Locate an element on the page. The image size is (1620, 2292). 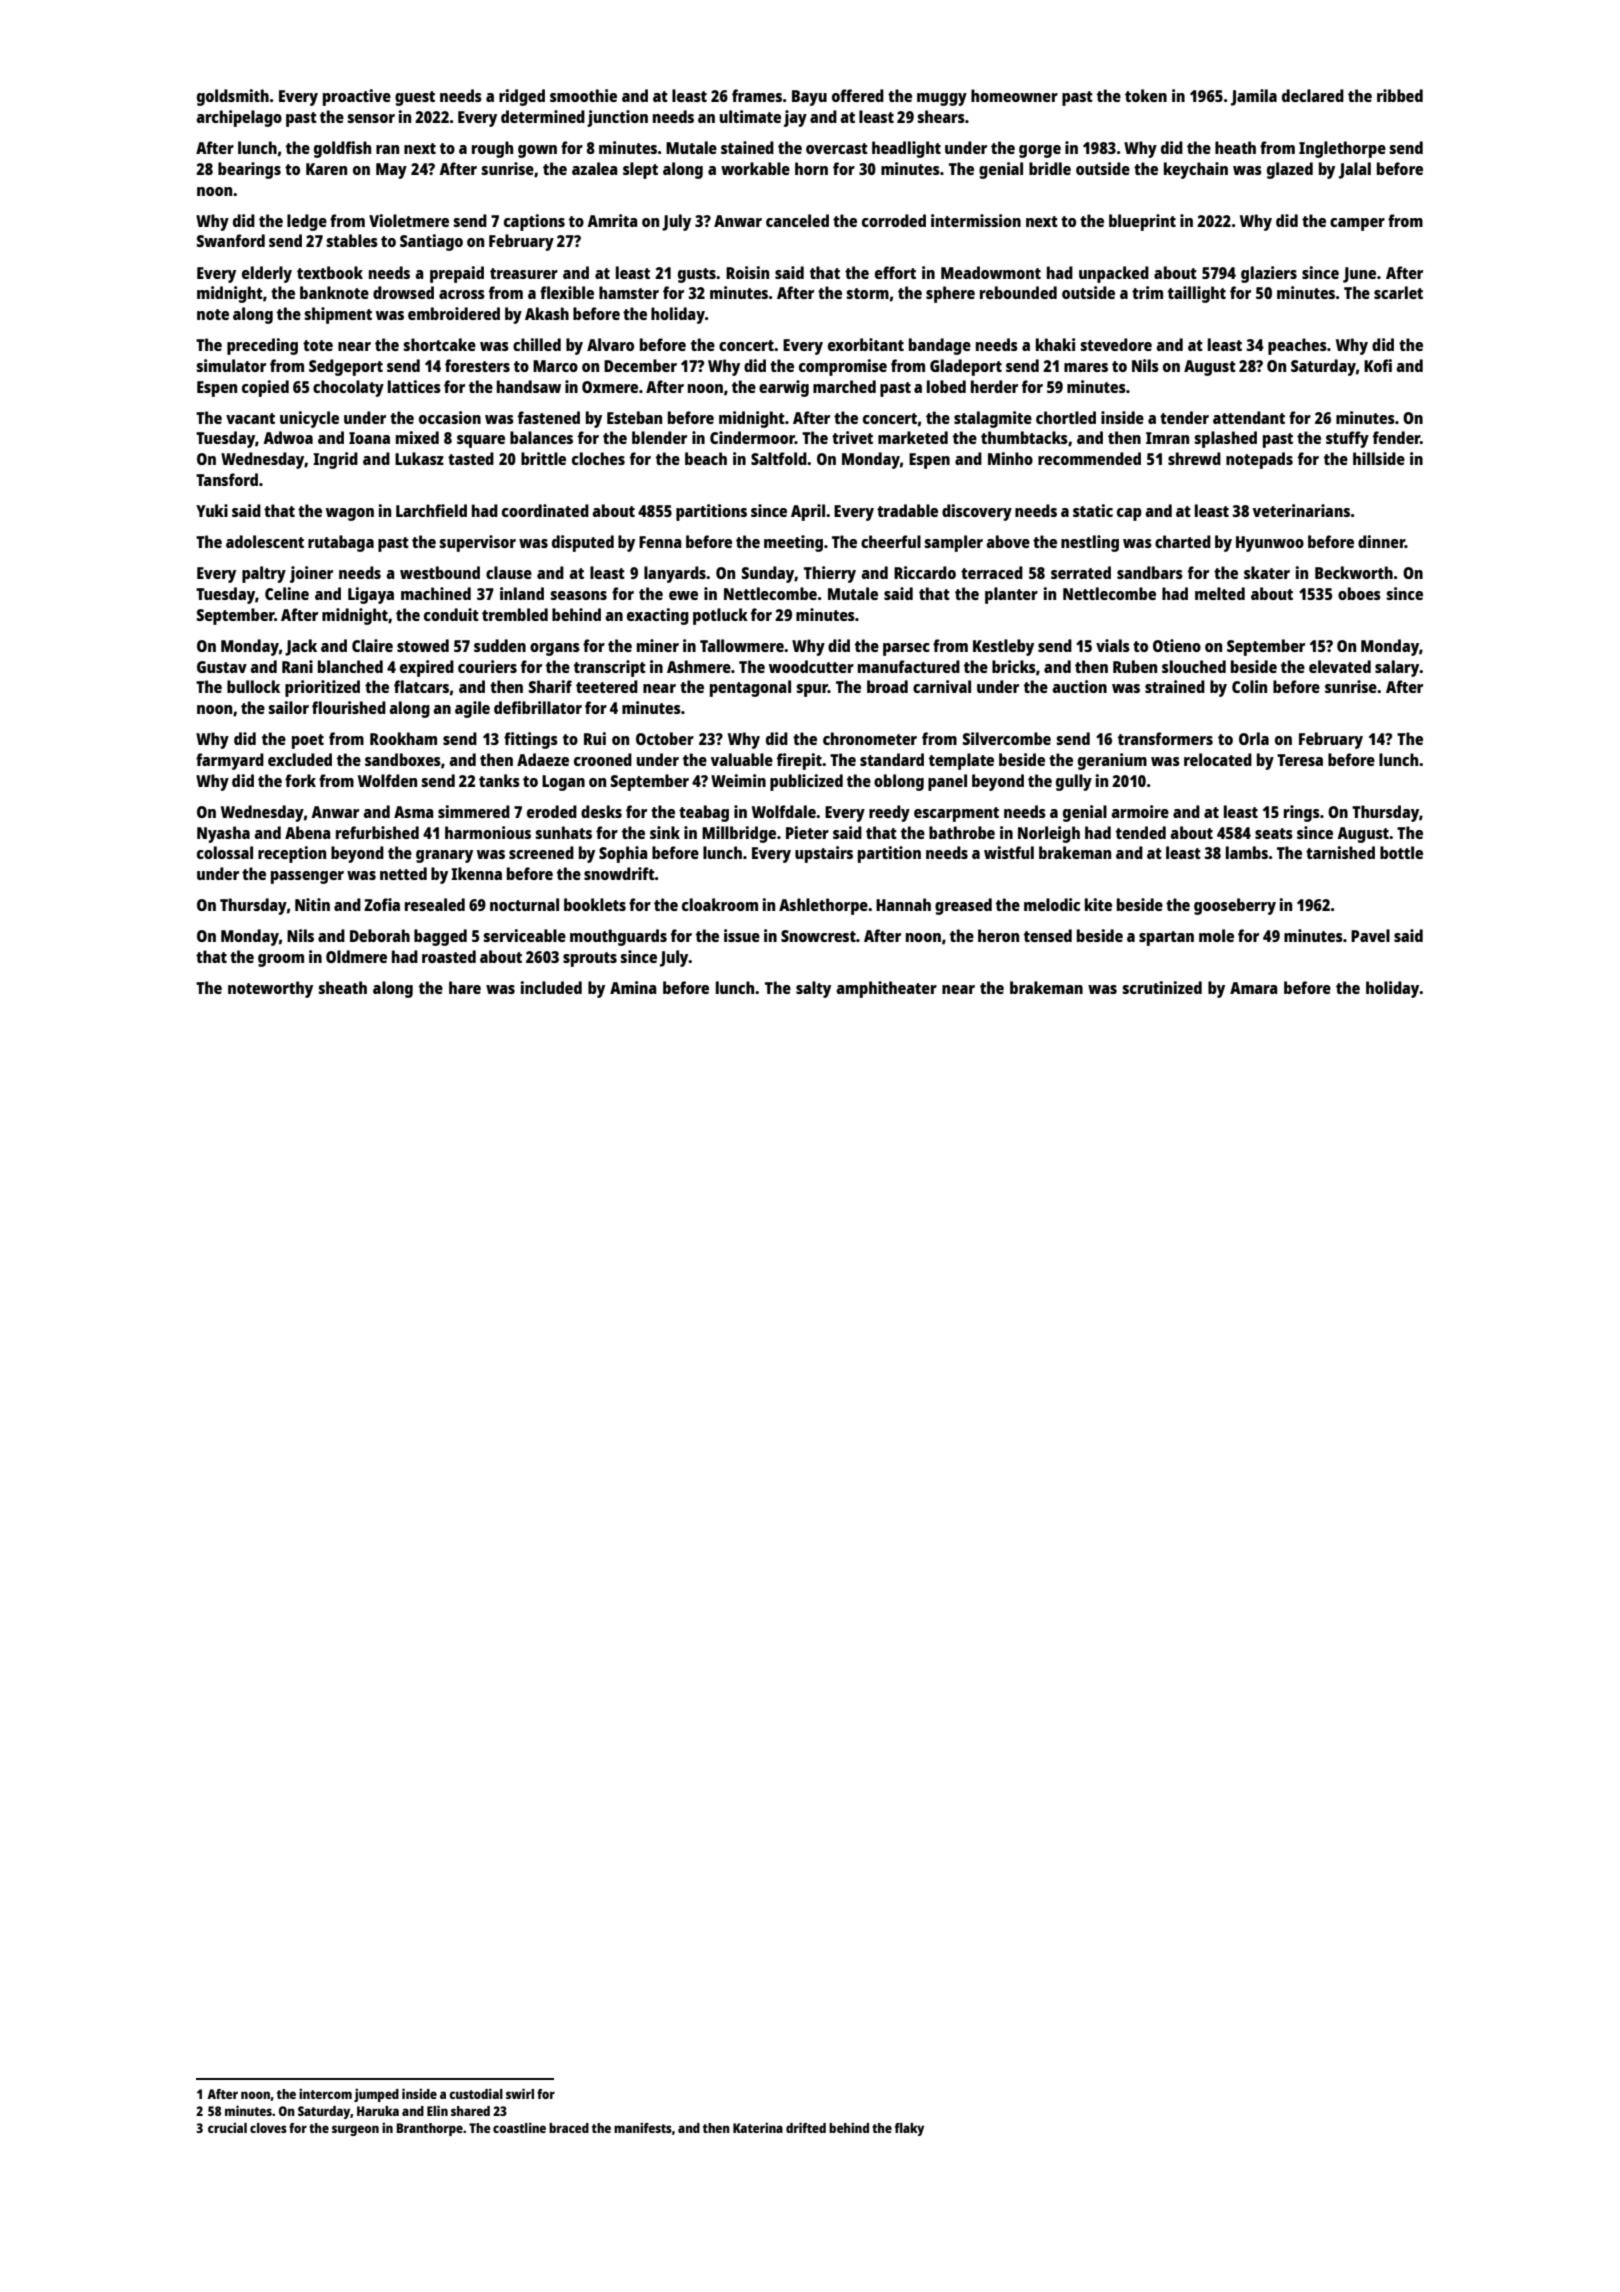
Millbridge is located at coordinates (739, 834).
